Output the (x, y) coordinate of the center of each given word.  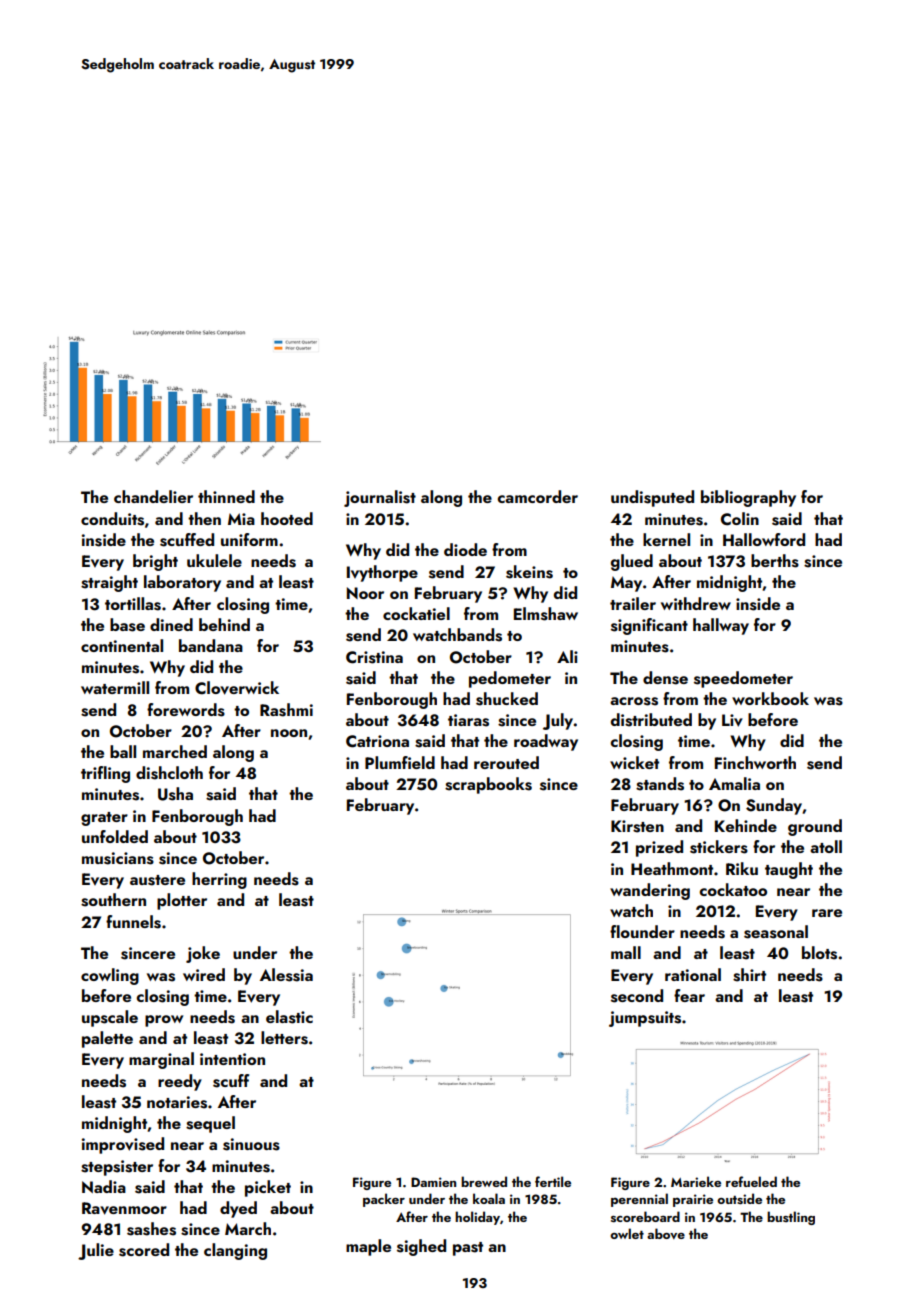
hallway (721, 626)
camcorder (538, 496)
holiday (477, 1218)
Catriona (377, 741)
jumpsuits (645, 1019)
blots (819, 953)
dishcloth (169, 773)
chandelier (153, 496)
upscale (110, 1018)
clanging (235, 1251)
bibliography (748, 498)
